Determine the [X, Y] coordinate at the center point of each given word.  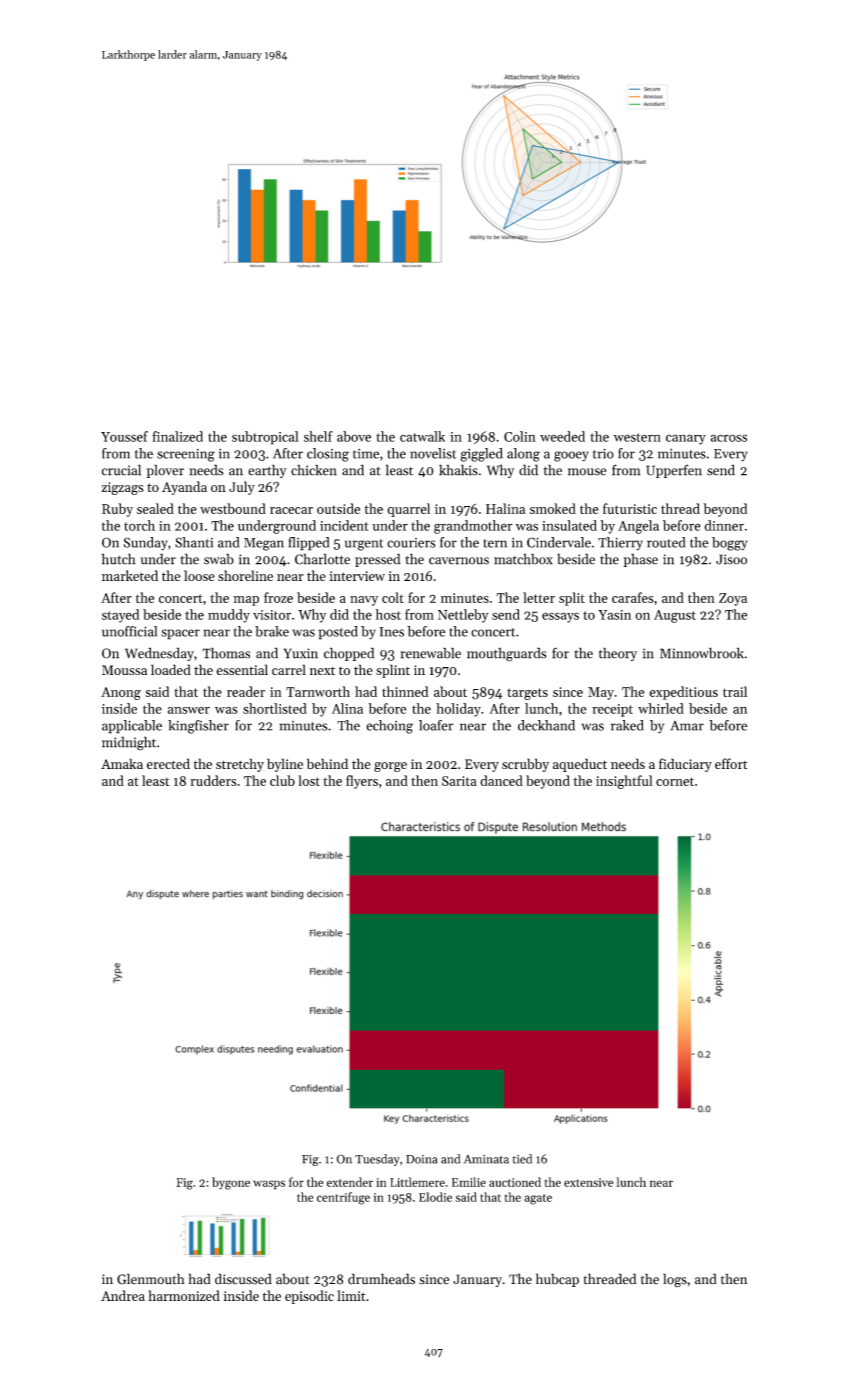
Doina [421, 1159]
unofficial [129, 631]
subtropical [265, 438]
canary [686, 439]
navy [364, 601]
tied [522, 1159]
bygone [231, 1183]
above [354, 436]
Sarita [459, 781]
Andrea [123, 1295]
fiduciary [685, 765]
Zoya [733, 599]
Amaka [122, 763]
